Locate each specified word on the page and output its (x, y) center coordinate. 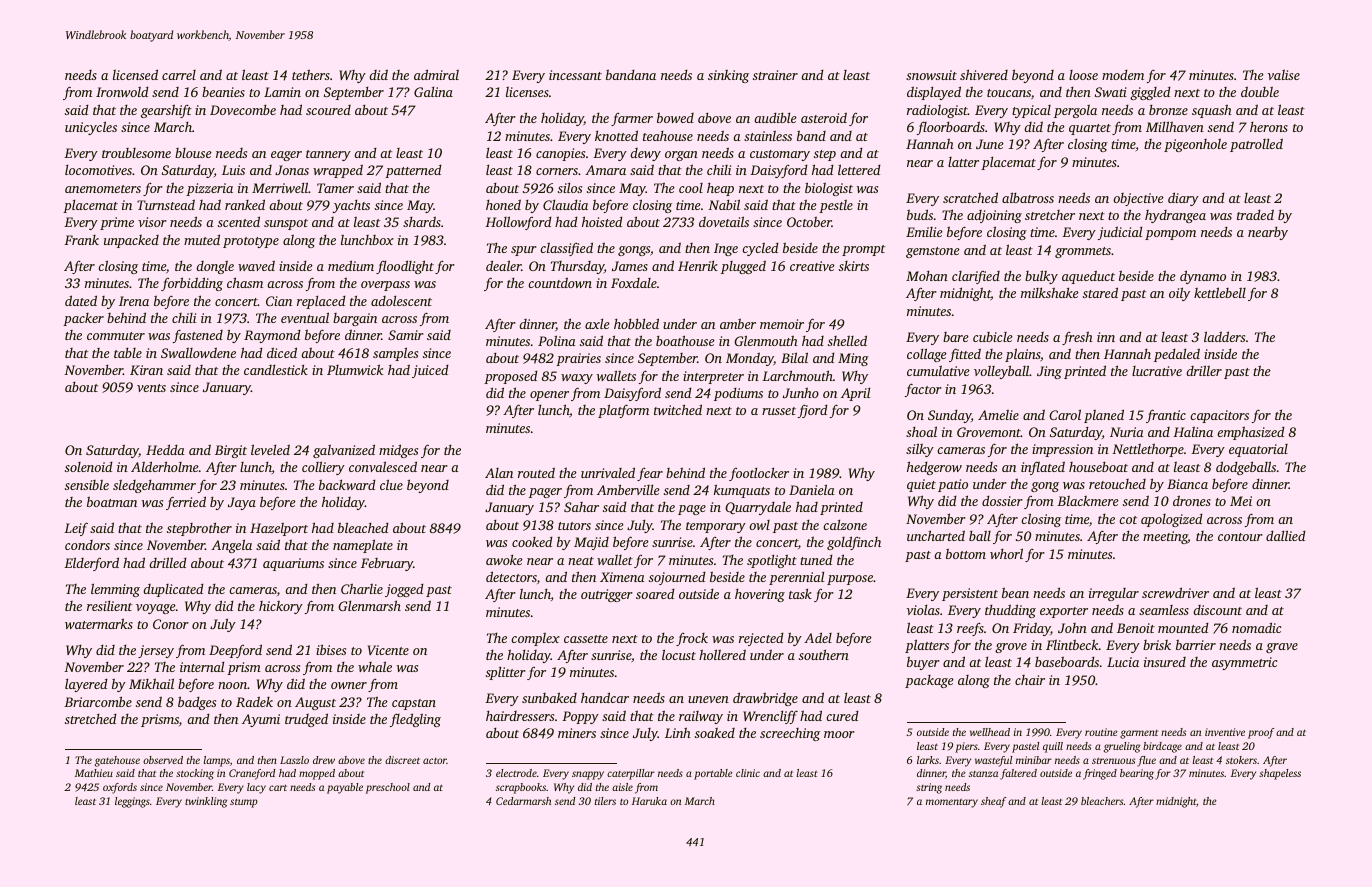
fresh (1077, 338)
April (855, 394)
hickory (281, 607)
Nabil (724, 204)
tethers (311, 74)
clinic (748, 773)
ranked (245, 204)
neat (581, 561)
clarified (976, 277)
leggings (132, 802)
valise (1284, 74)
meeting (1165, 537)
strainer (775, 75)
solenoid (89, 466)
